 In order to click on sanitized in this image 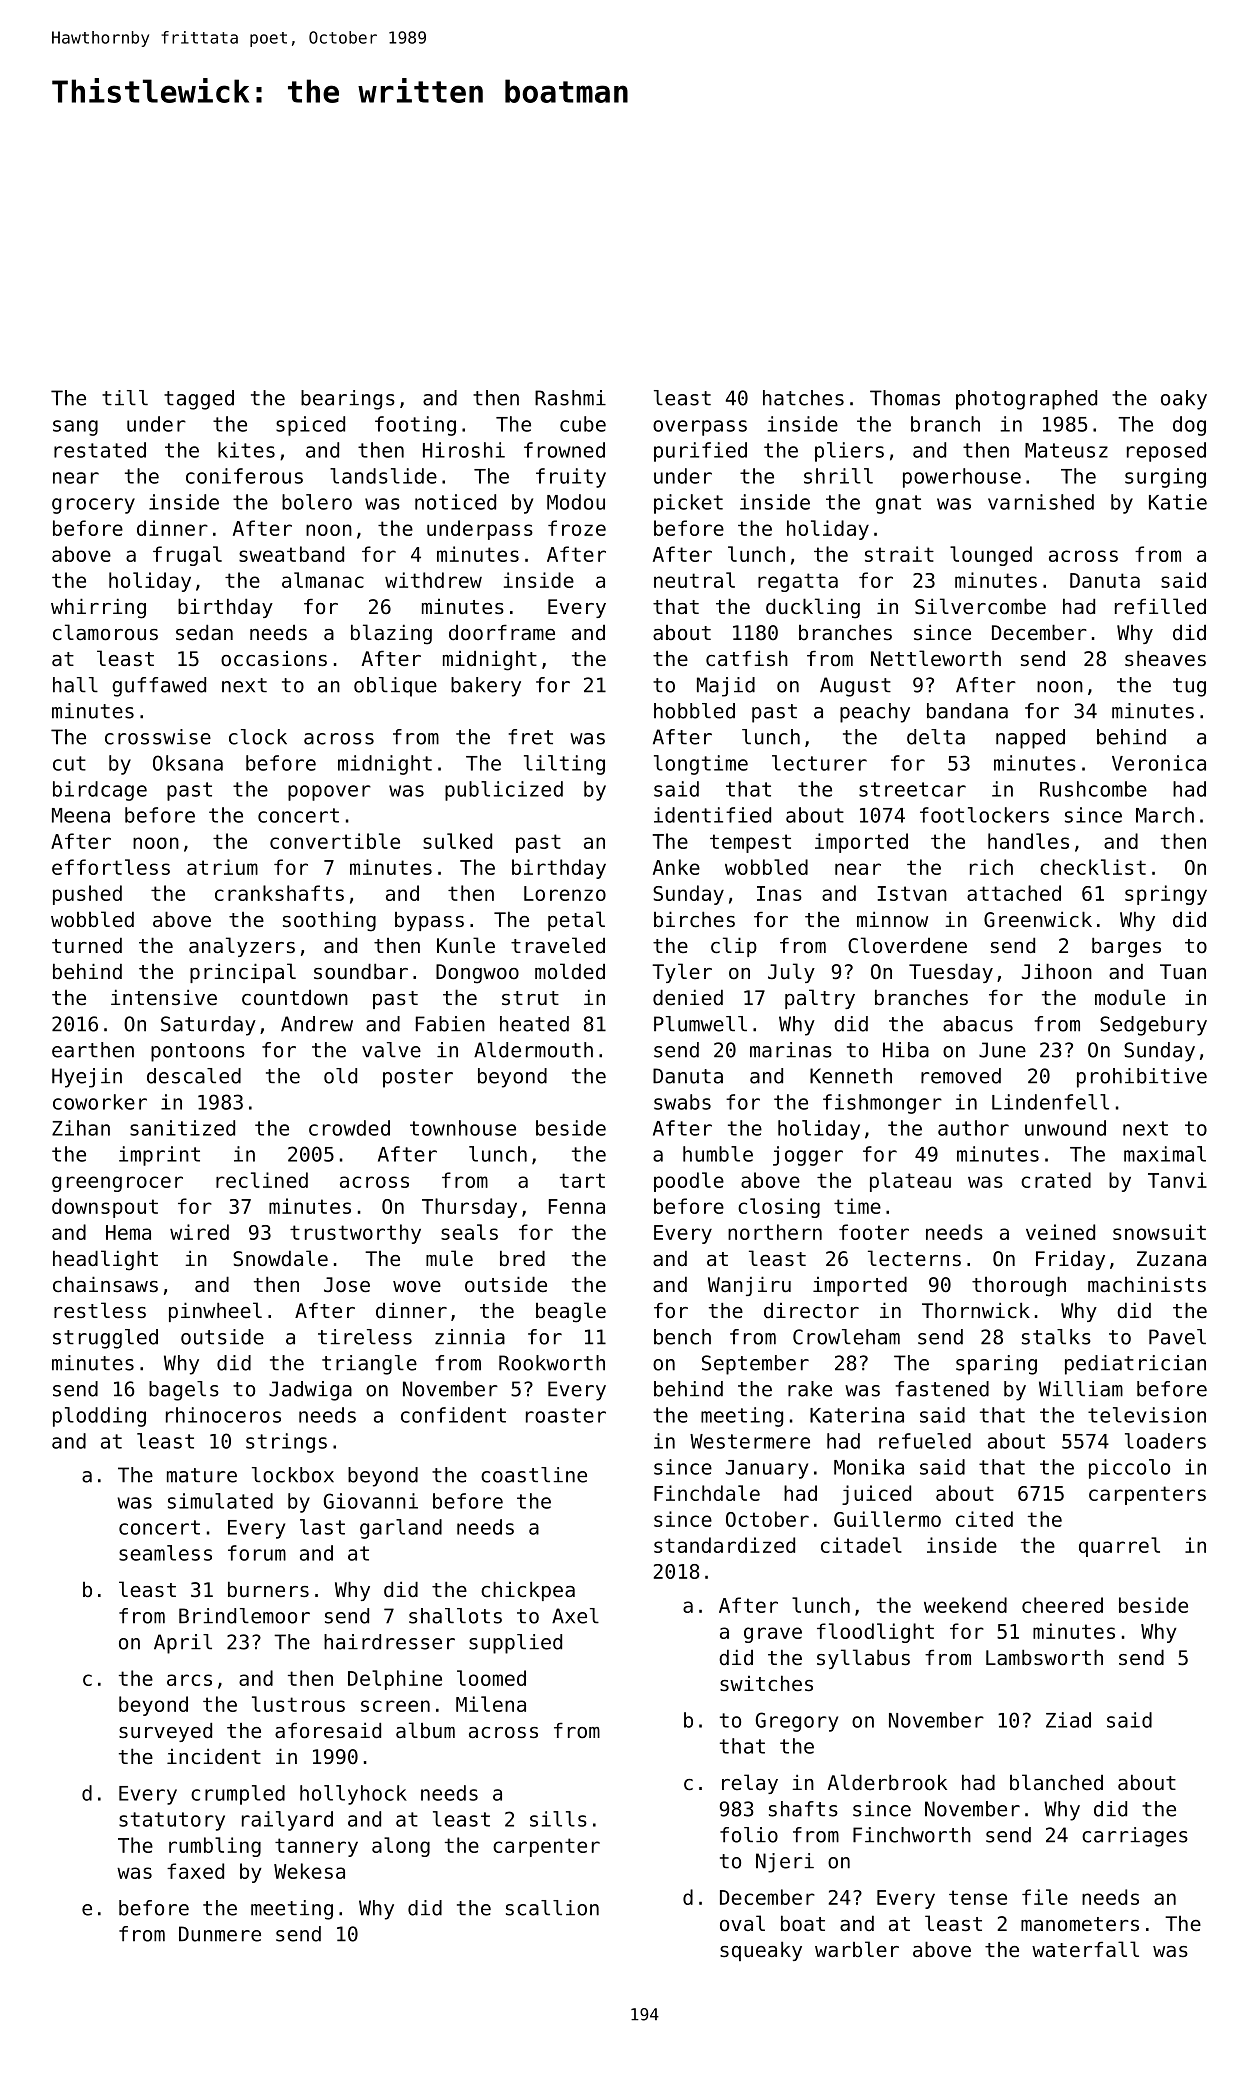, I will do `click(182, 1128)`.
